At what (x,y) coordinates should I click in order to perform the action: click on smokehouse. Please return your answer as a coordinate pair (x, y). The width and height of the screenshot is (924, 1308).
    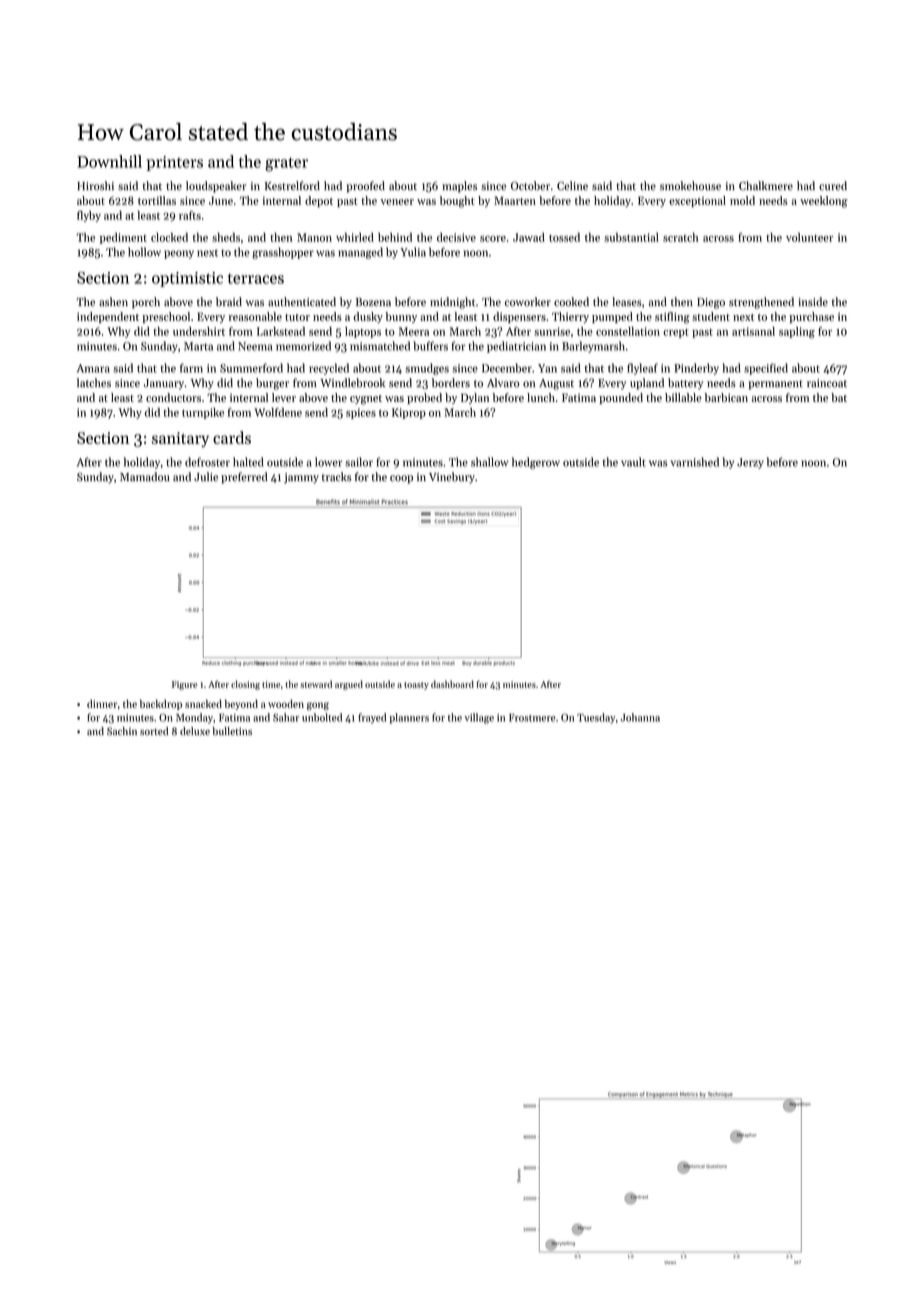
    Looking at the image, I should click on (690, 186).
